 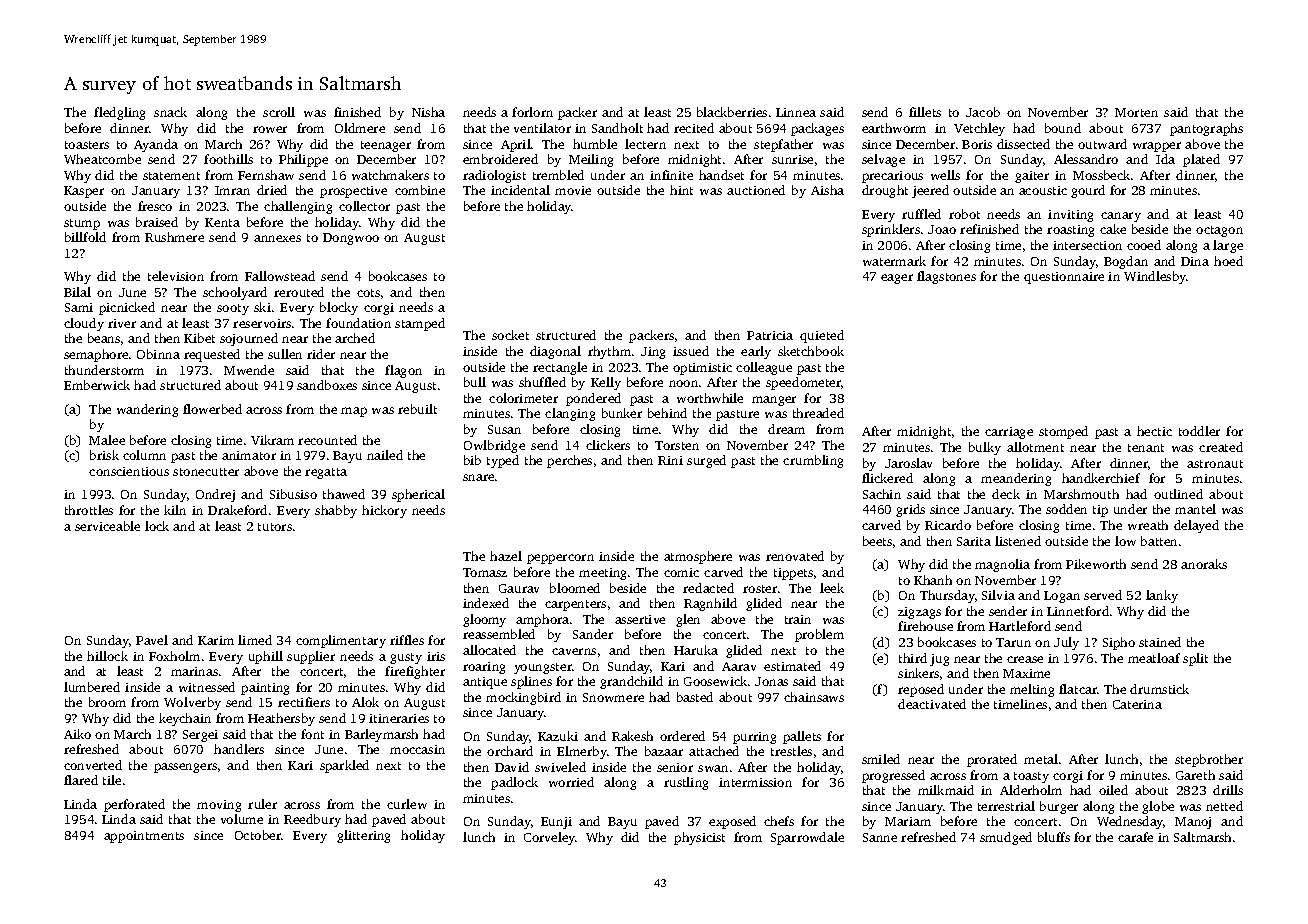 What do you see at coordinates (344, 494) in the page?
I see `thawed` at bounding box center [344, 494].
